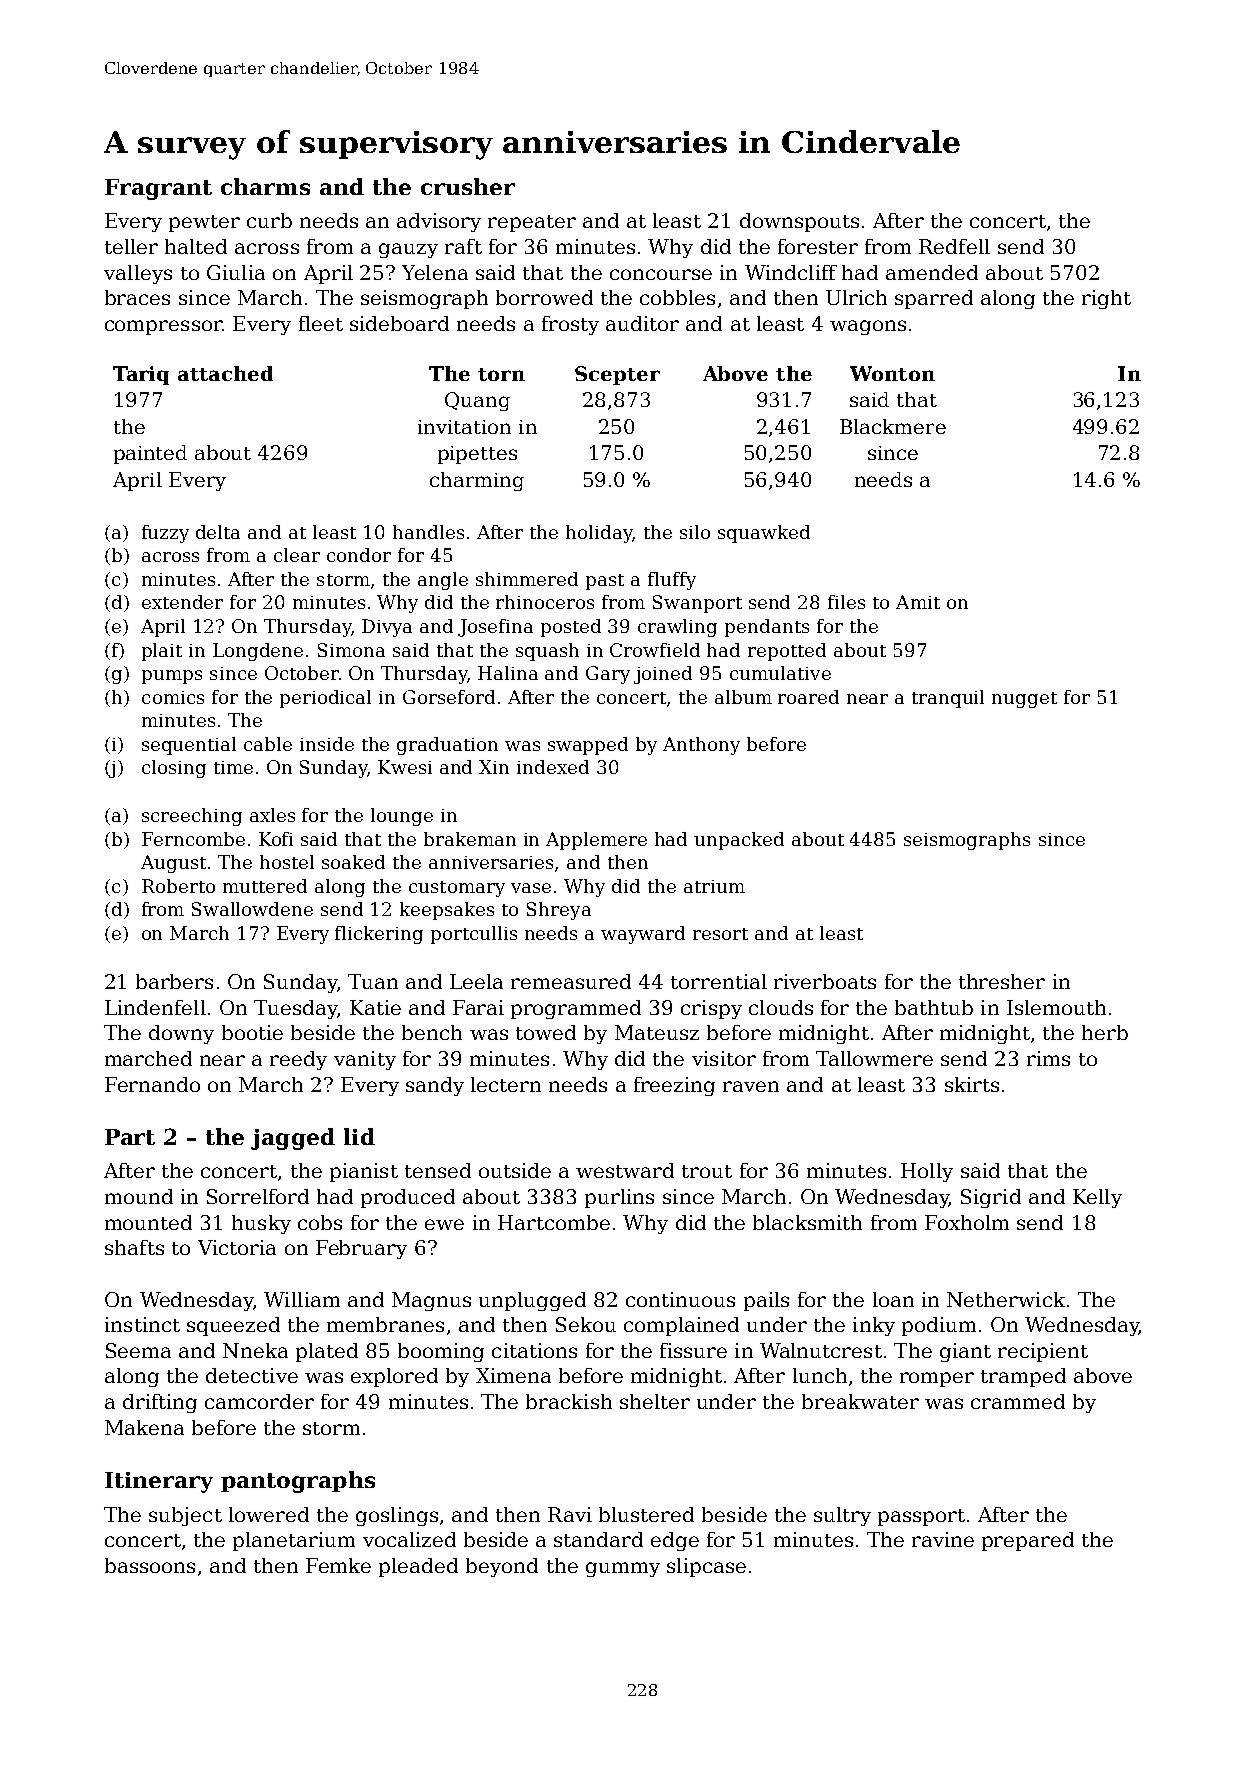 The image size is (1254, 1774). What do you see at coordinates (320, 1222) in the screenshot?
I see `cobs` at bounding box center [320, 1222].
